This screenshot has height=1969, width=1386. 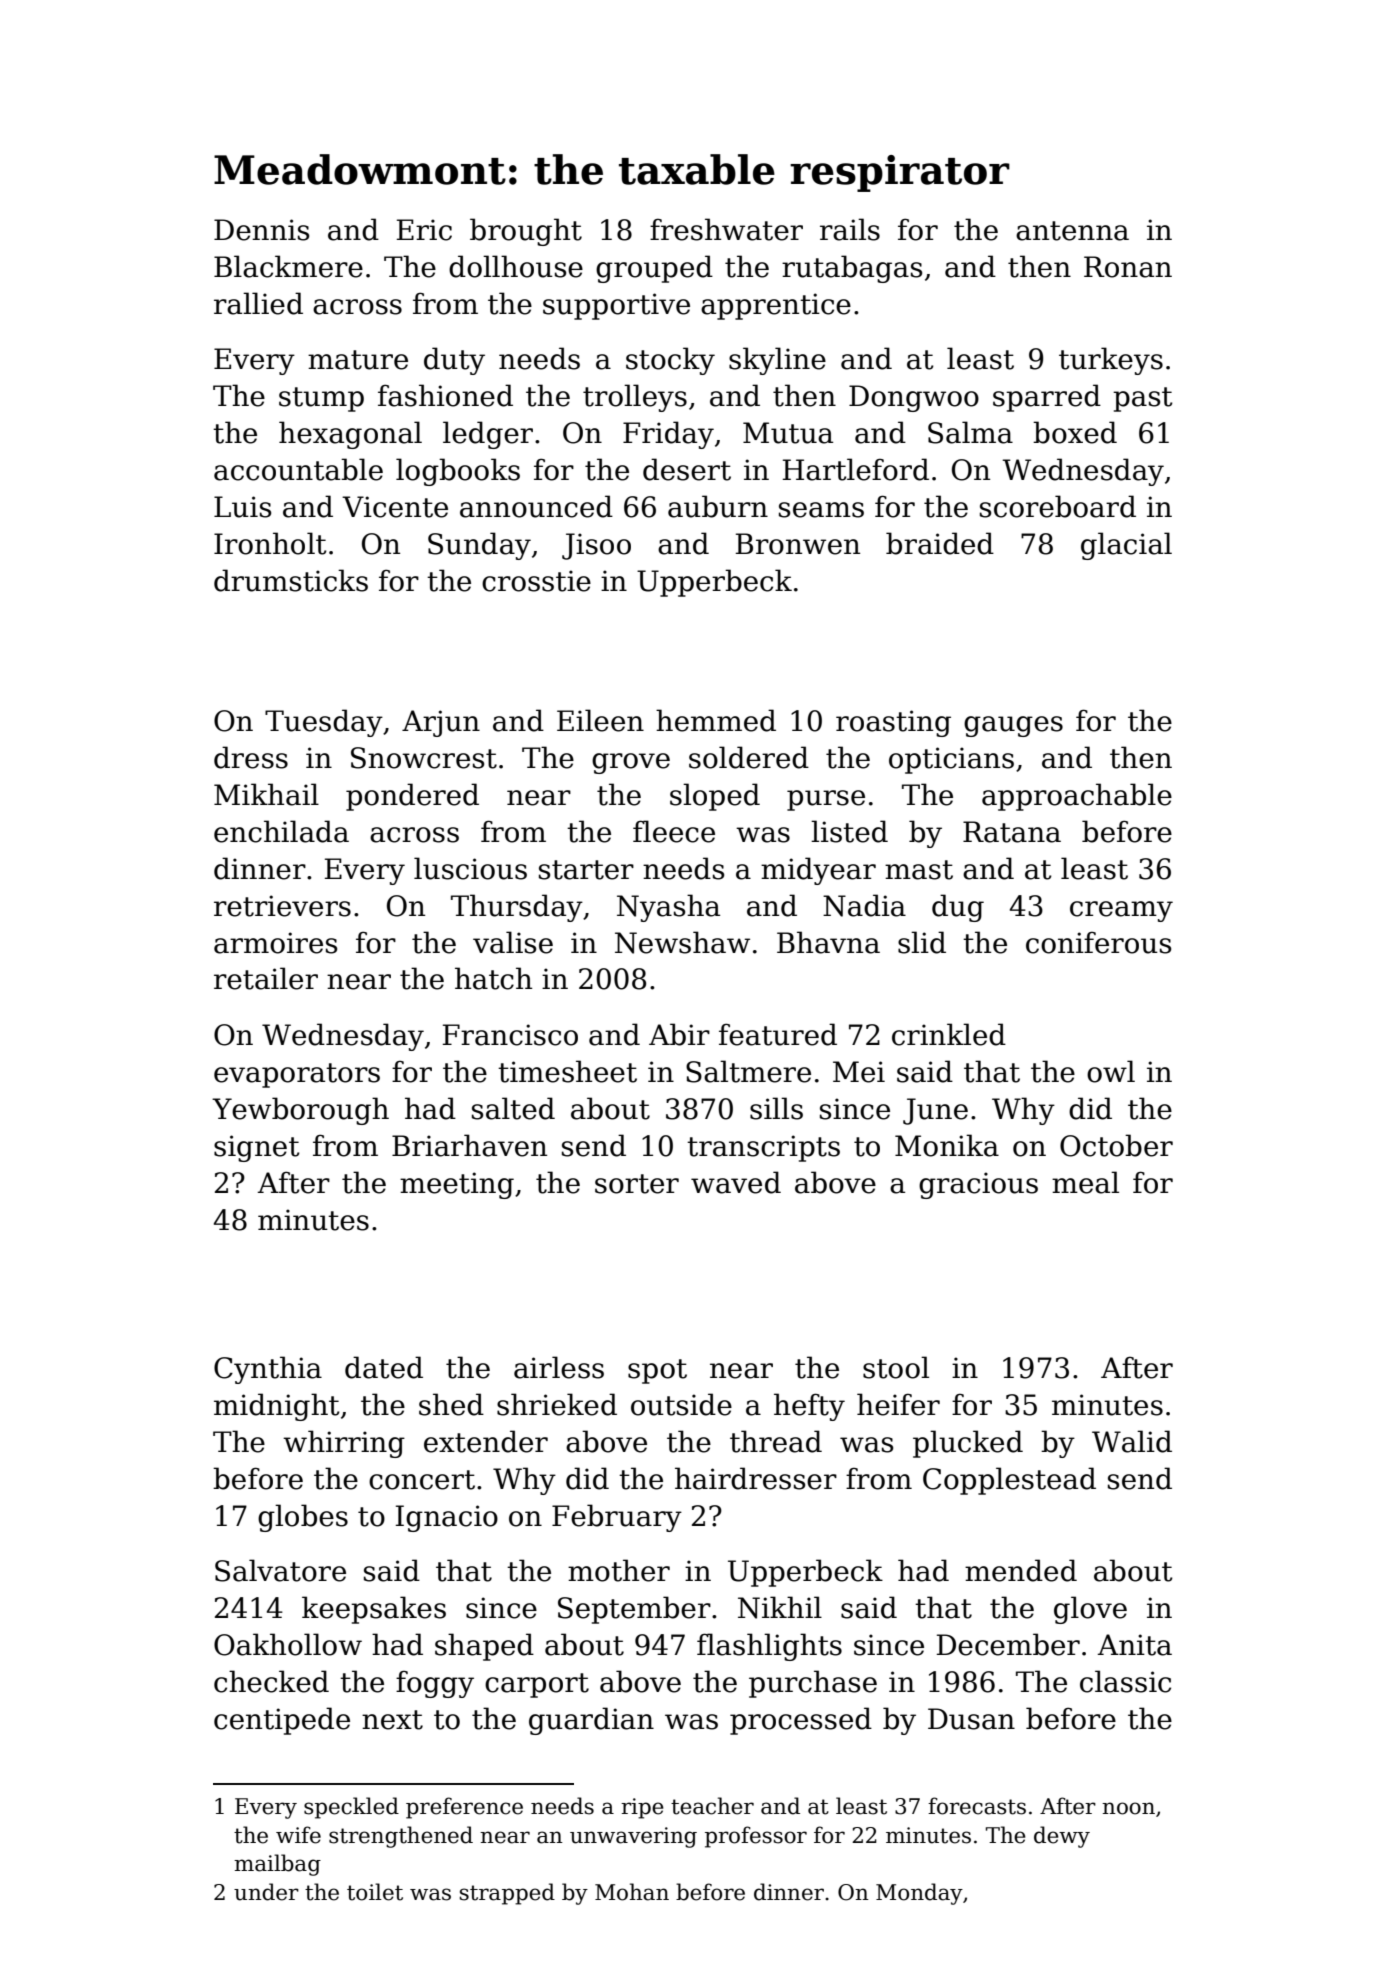 I want to click on Monday, so click(x=919, y=1894).
